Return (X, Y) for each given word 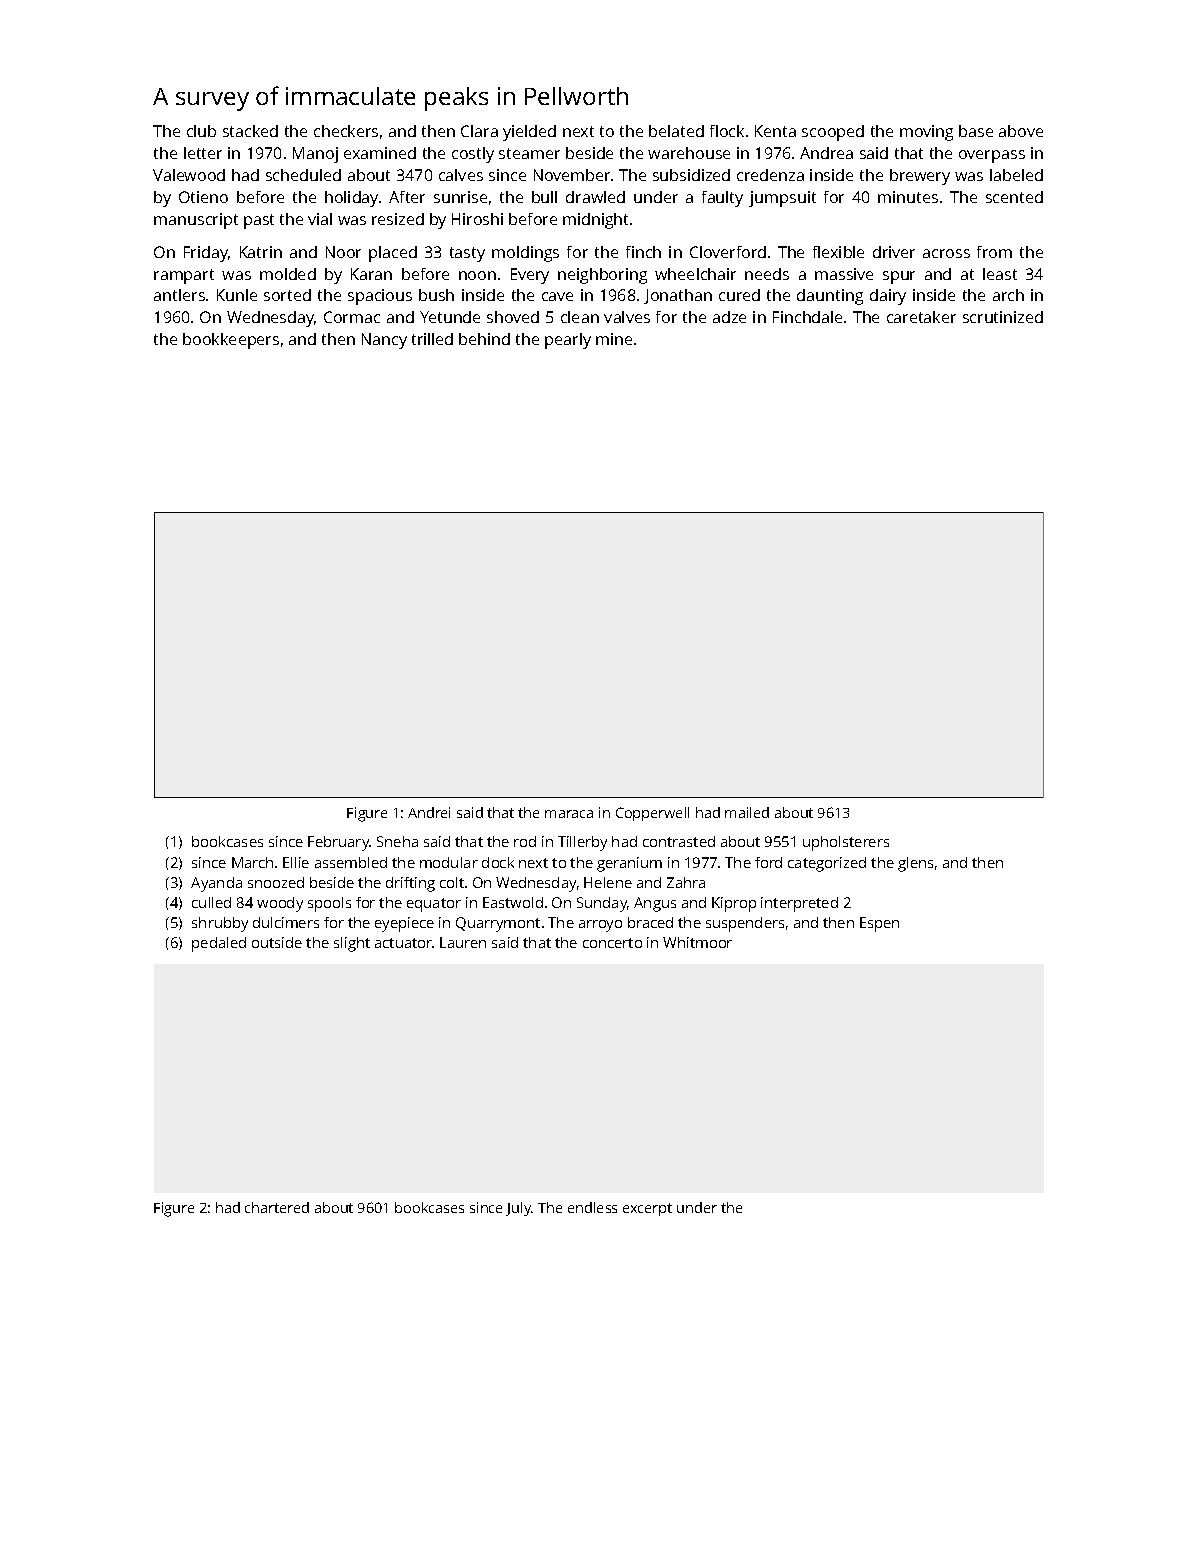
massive (844, 274)
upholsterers (846, 843)
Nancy (384, 341)
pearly (568, 341)
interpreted (799, 904)
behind (484, 339)
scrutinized (1003, 317)
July (519, 1209)
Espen (879, 924)
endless (592, 1207)
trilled (432, 339)
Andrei (429, 812)
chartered (277, 1207)
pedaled (219, 944)
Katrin (261, 252)
